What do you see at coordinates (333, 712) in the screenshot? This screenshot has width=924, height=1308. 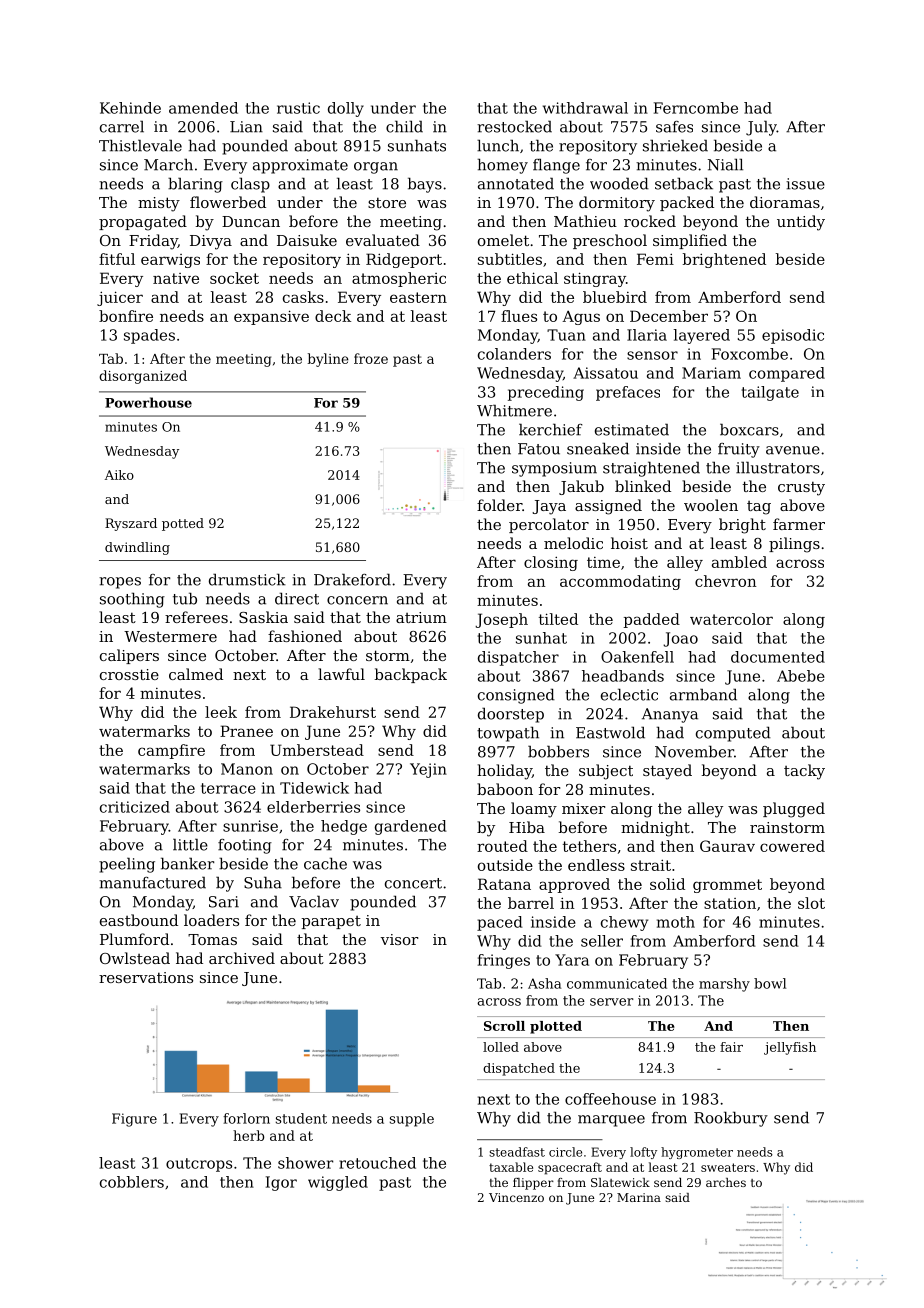 I see `Drakehurst` at bounding box center [333, 712].
